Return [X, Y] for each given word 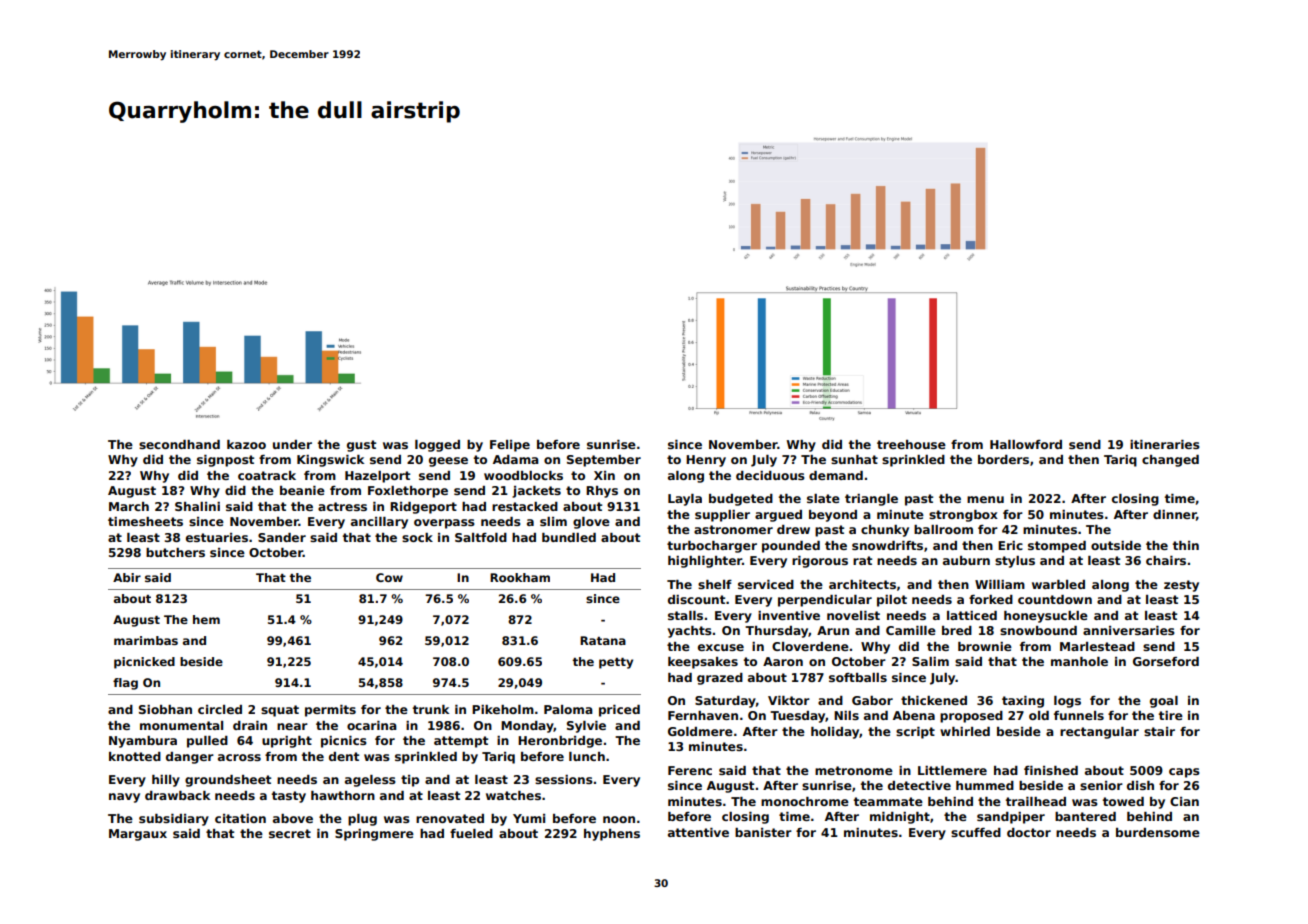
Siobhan [165, 709]
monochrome [805, 801]
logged [437, 446]
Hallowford [1026, 444]
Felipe [510, 446]
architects [862, 584]
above [293, 818]
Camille [911, 630]
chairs [1166, 560]
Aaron [783, 661]
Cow [389, 577]
